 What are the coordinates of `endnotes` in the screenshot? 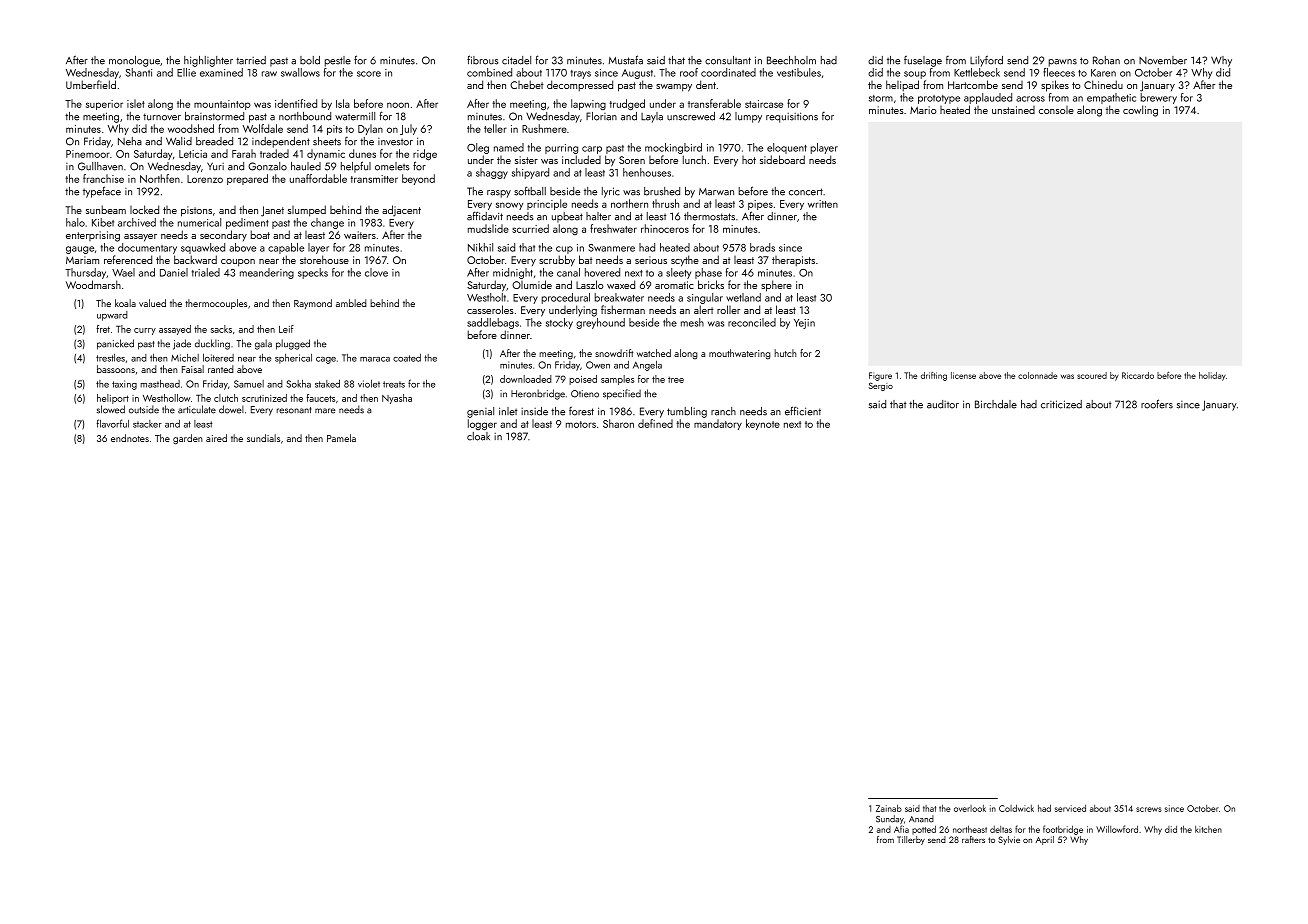 It's located at (130, 438).
